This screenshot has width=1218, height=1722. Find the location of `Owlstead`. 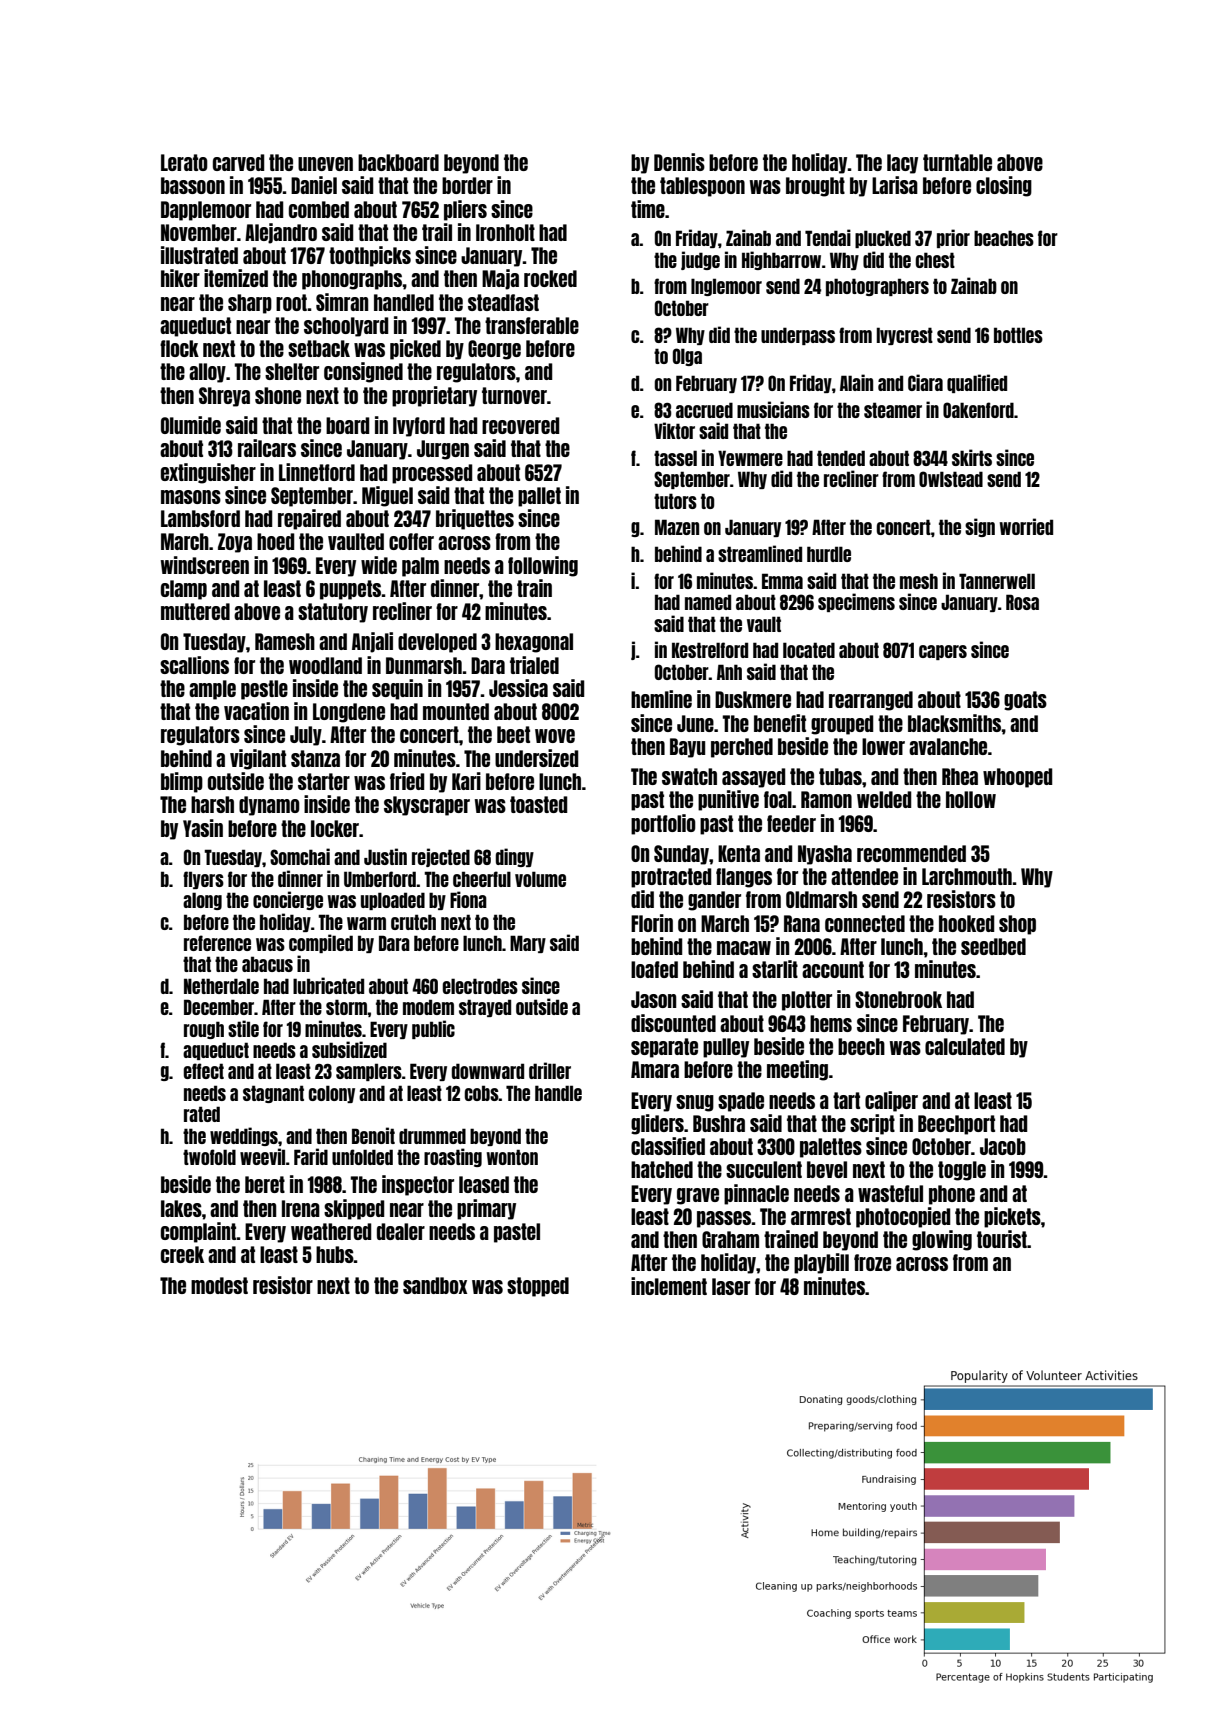

Owlstead is located at coordinates (951, 479).
